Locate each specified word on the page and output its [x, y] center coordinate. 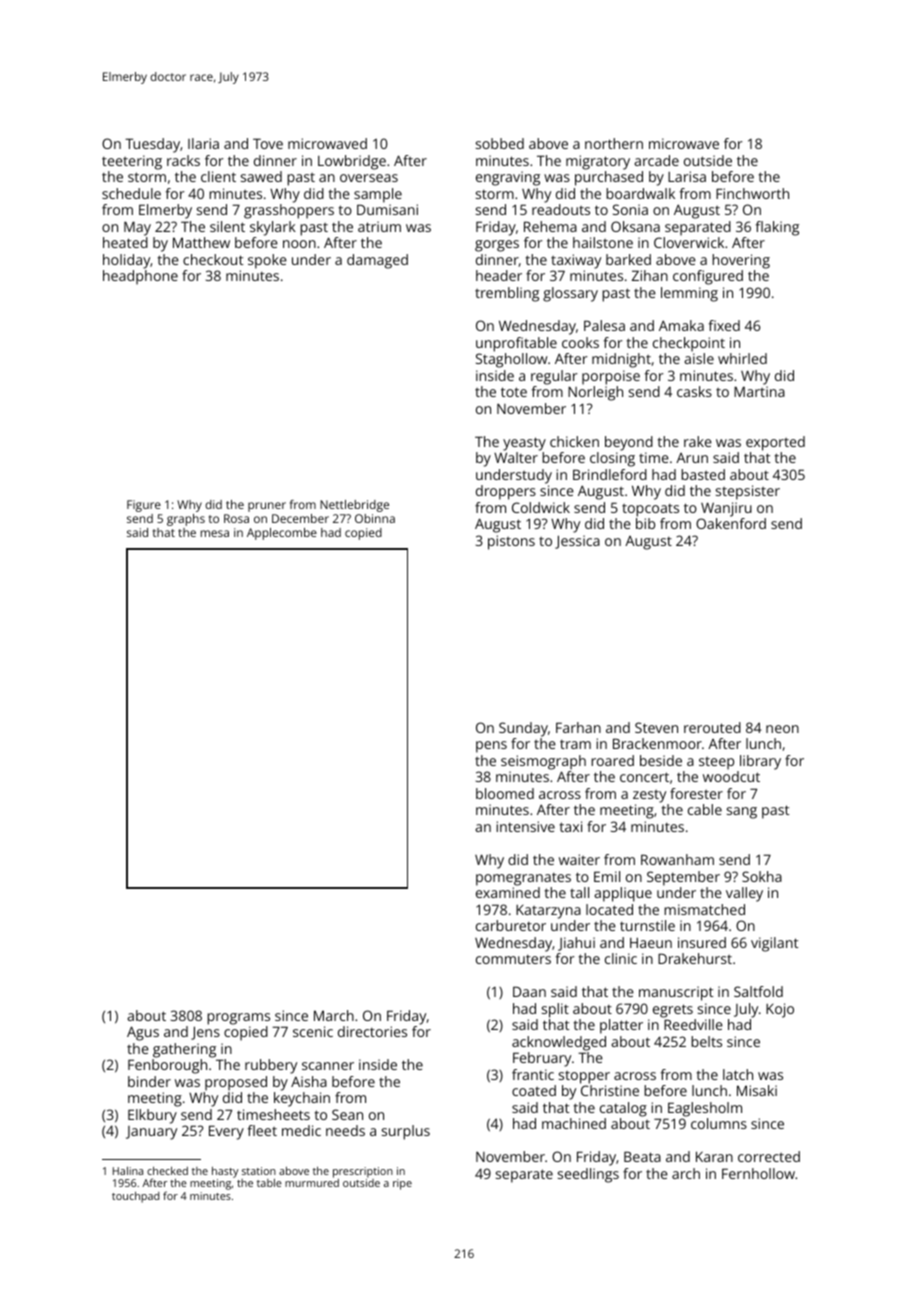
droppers [506, 492]
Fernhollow [758, 1173]
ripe [402, 1184]
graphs [186, 520]
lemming [689, 294]
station [259, 1171]
